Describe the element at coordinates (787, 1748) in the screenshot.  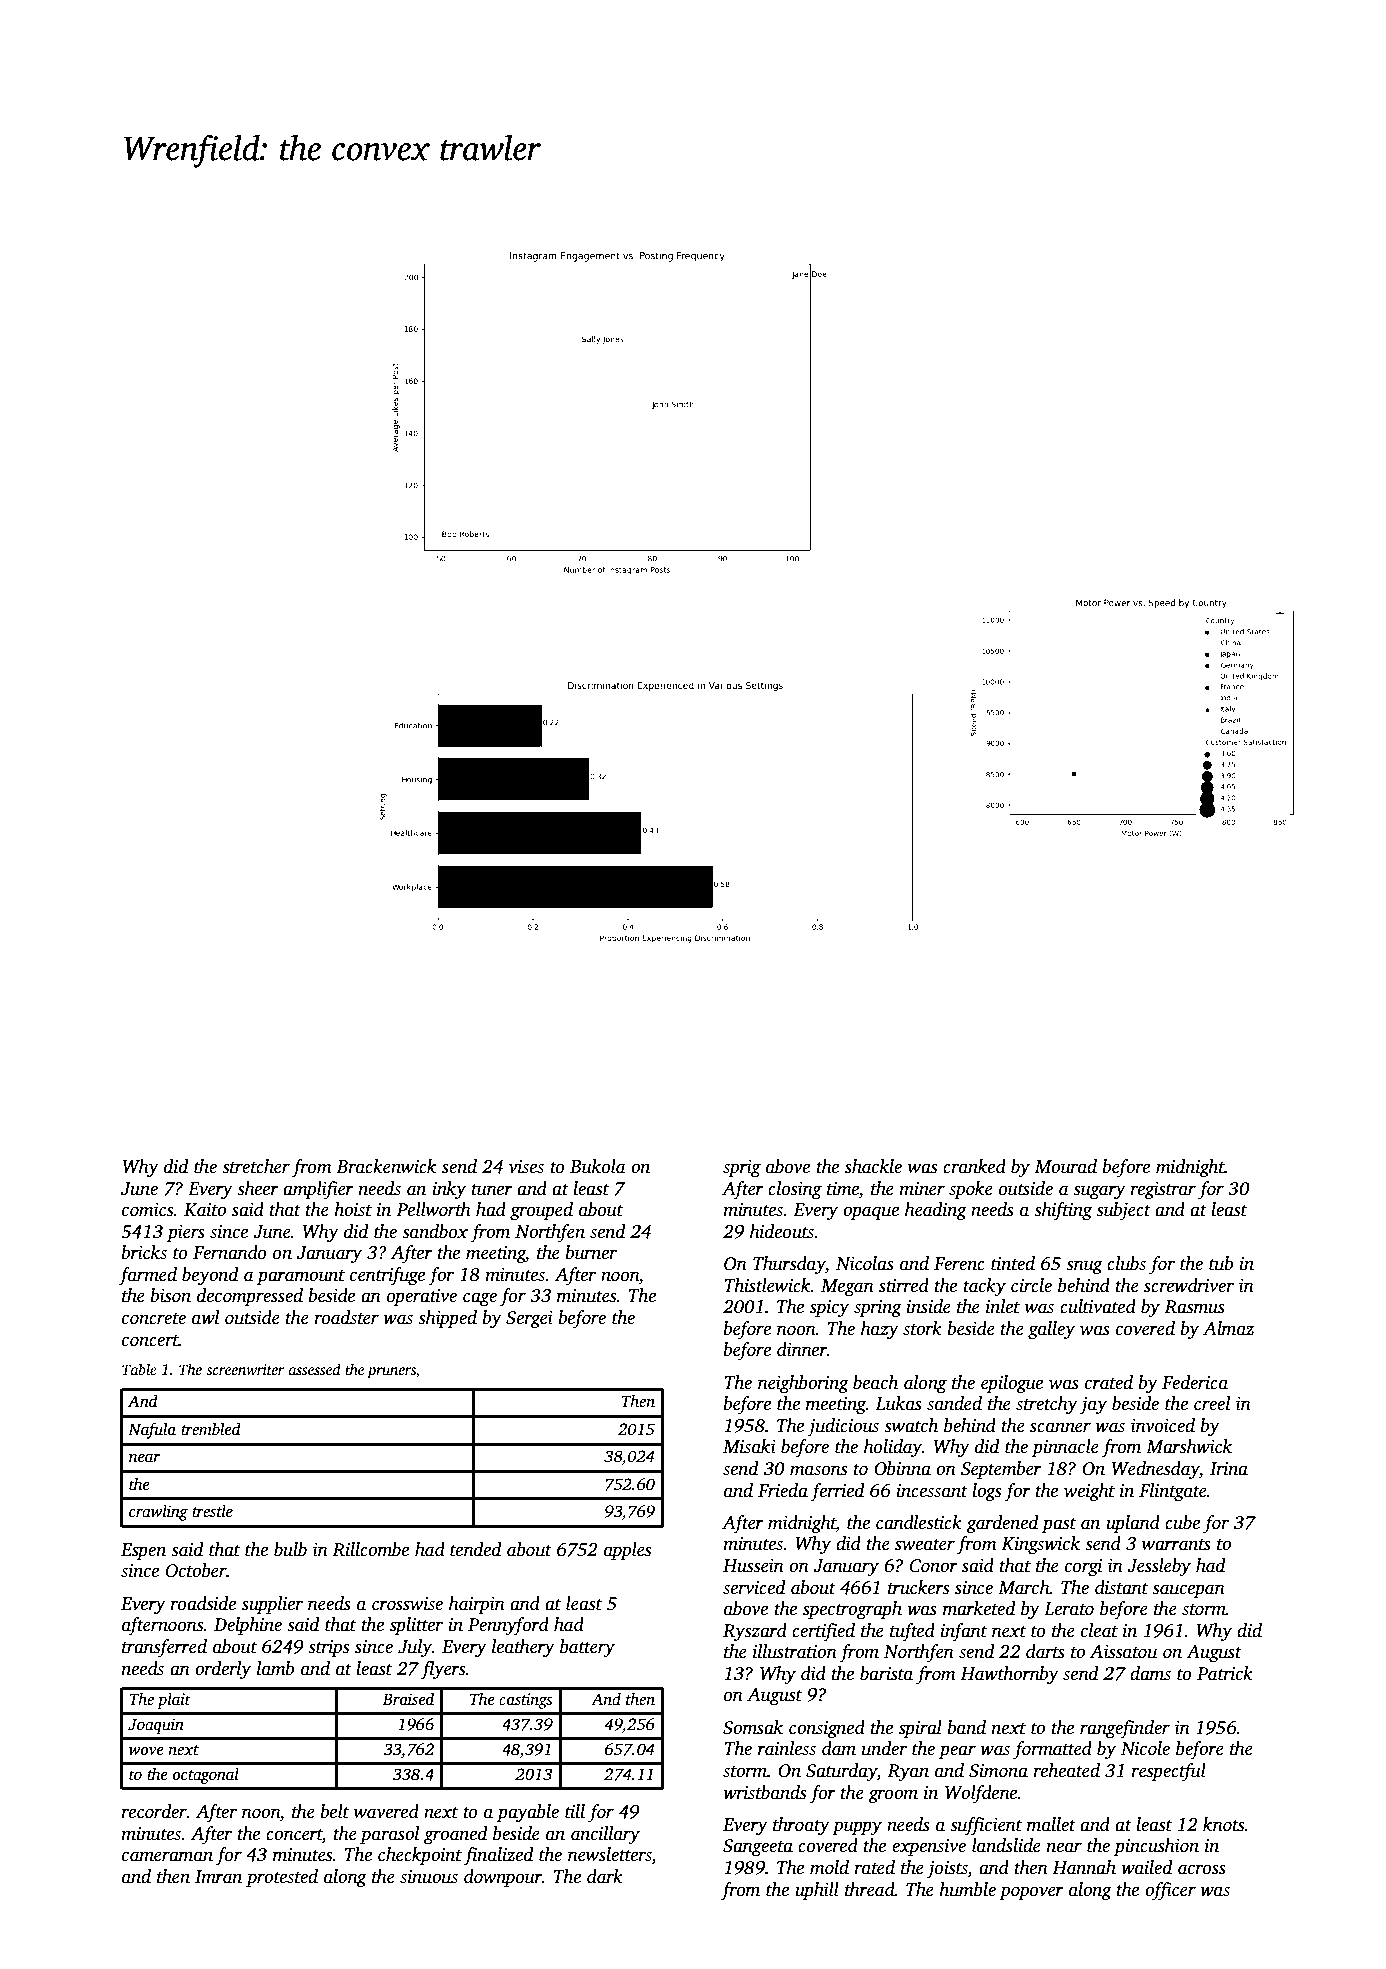
I see `rainless` at that location.
